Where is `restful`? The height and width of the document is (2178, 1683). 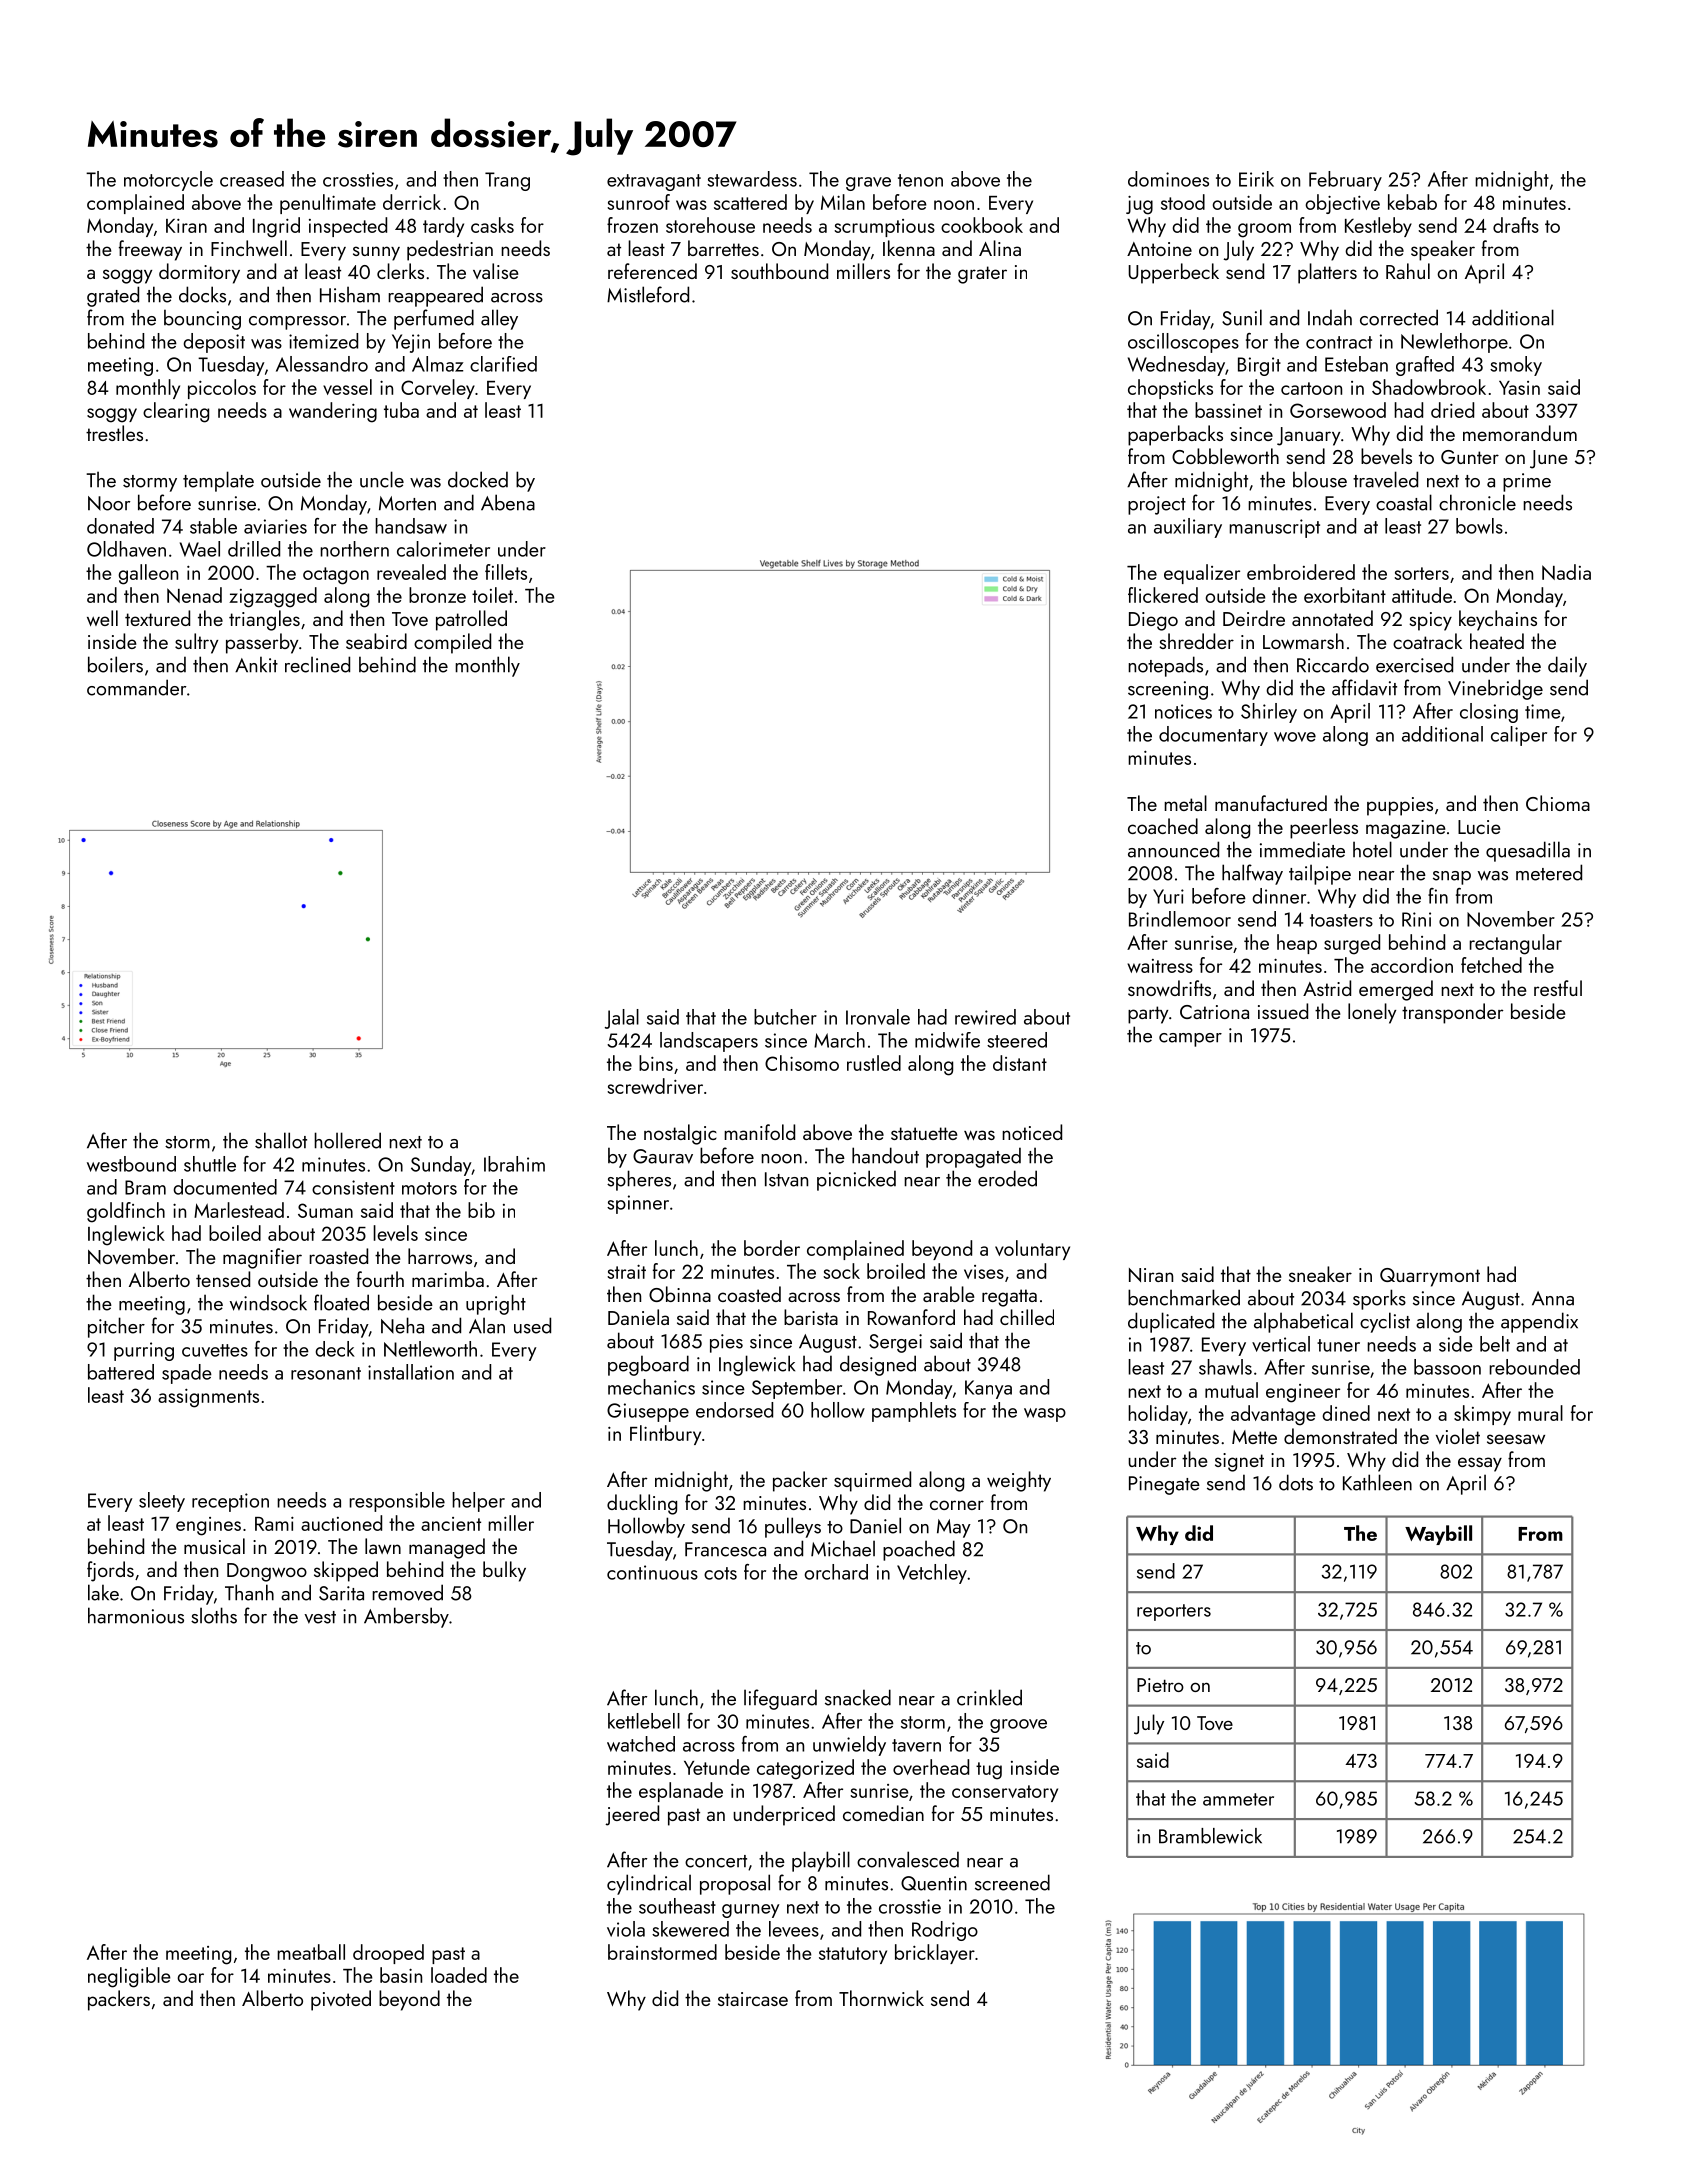
restful is located at coordinates (1558, 988).
